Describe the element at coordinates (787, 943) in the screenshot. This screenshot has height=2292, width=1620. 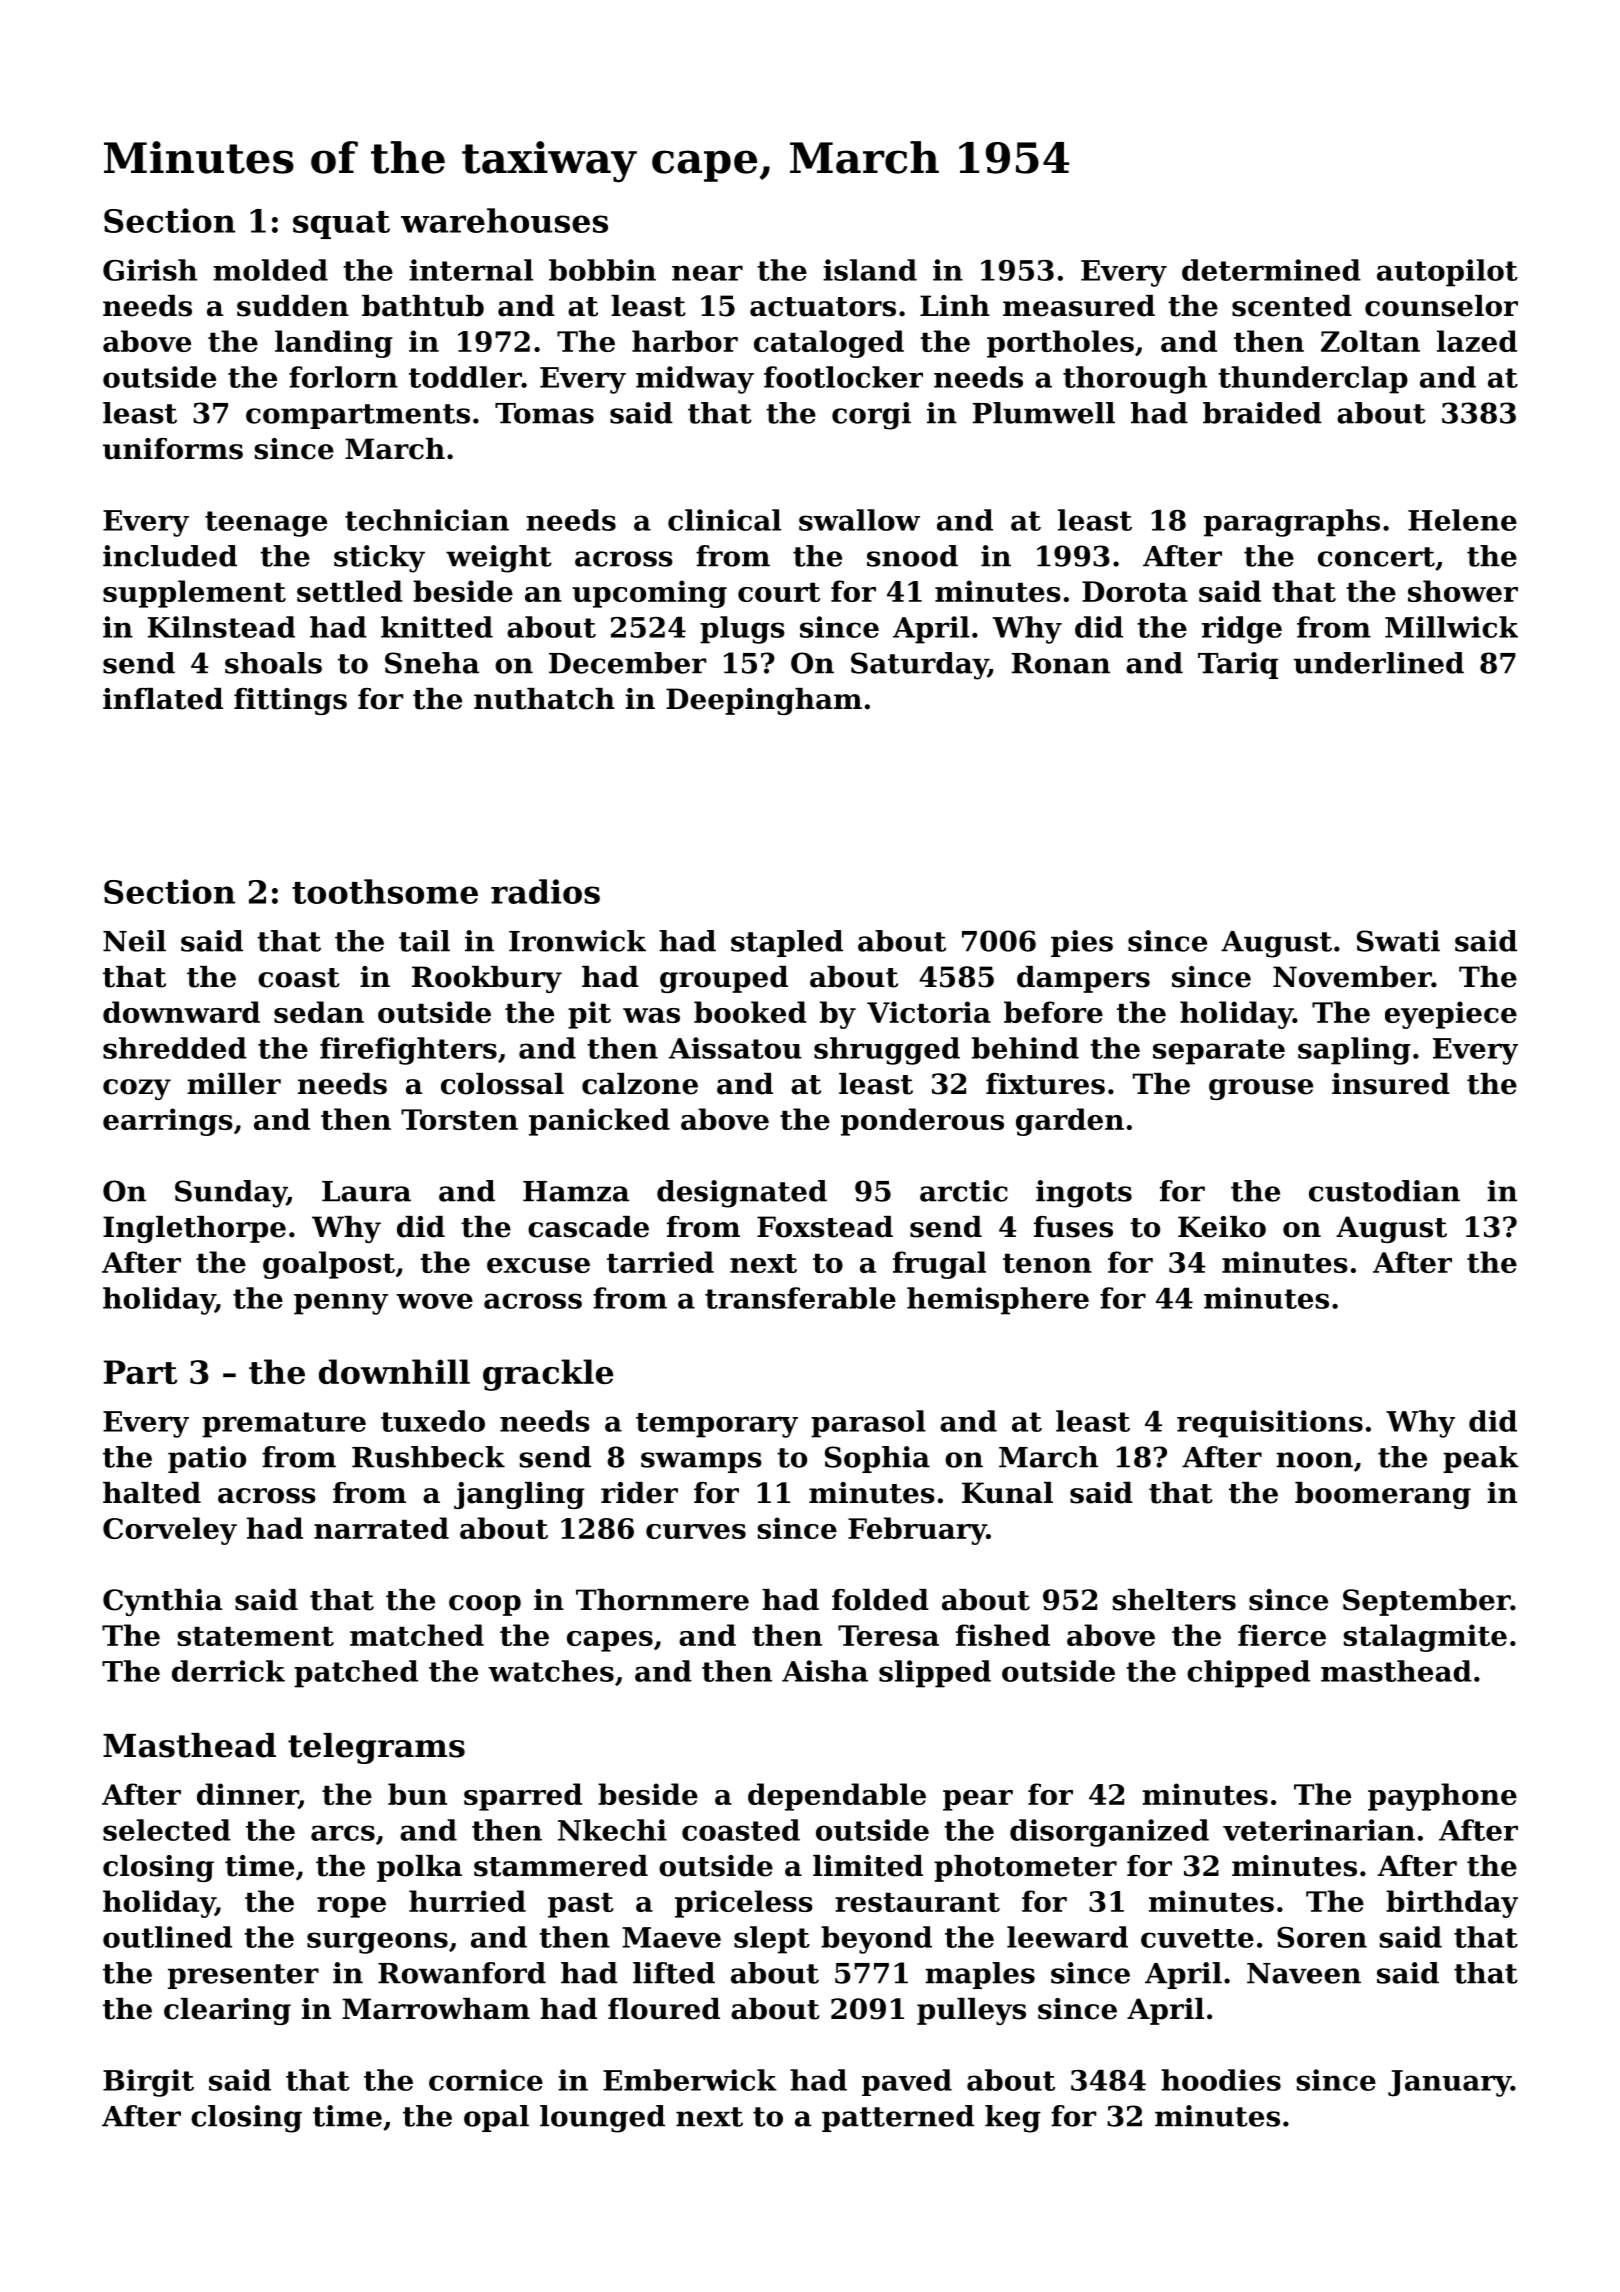
I see `stapled` at that location.
